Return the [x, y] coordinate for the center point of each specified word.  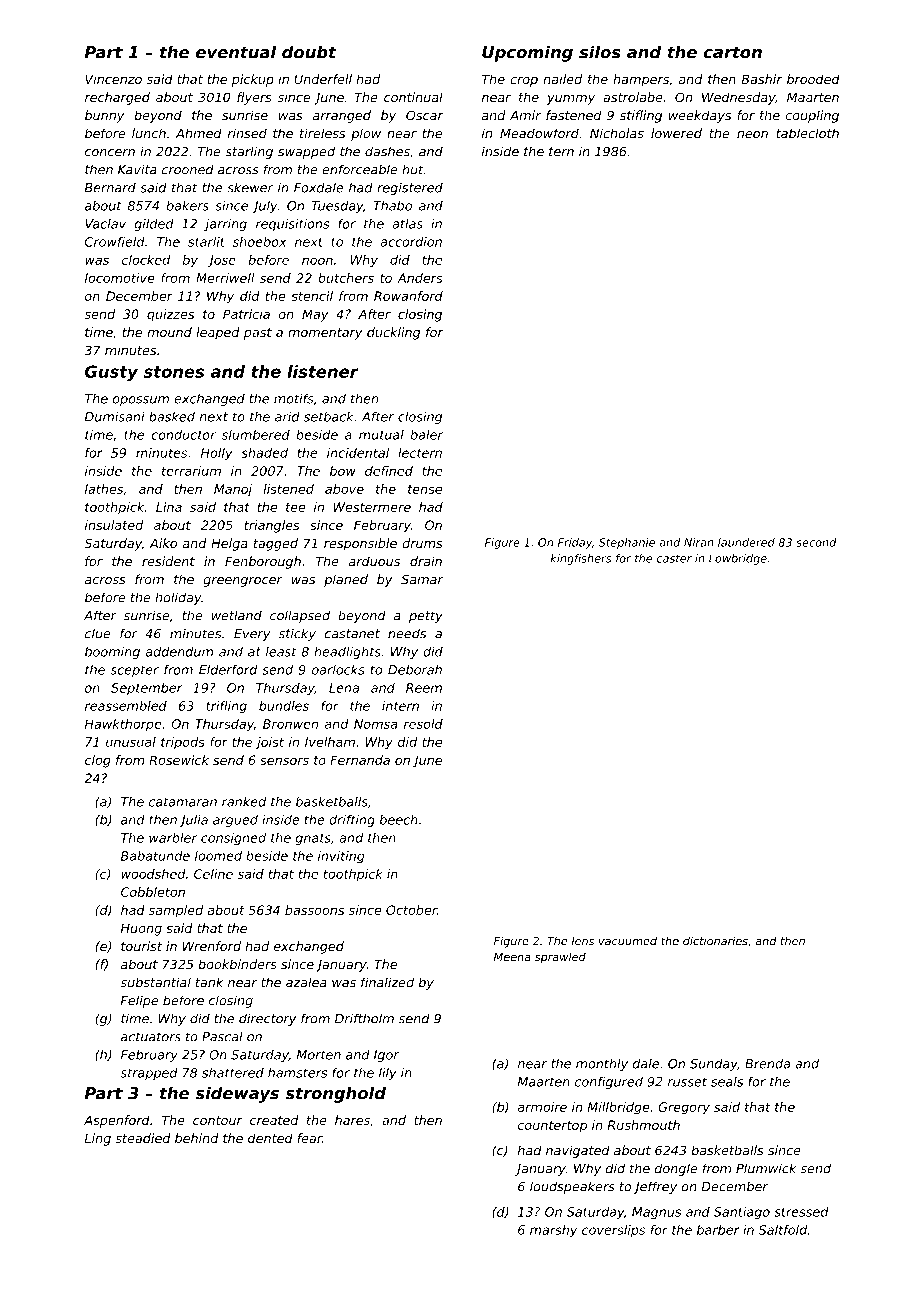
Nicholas [617, 133]
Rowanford [408, 296]
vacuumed [628, 941]
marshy [553, 1231]
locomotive [120, 278]
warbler [173, 838]
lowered [676, 133]
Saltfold [783, 1230]
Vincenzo [113, 79]
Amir [525, 115]
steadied [143, 1138]
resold [423, 724]
